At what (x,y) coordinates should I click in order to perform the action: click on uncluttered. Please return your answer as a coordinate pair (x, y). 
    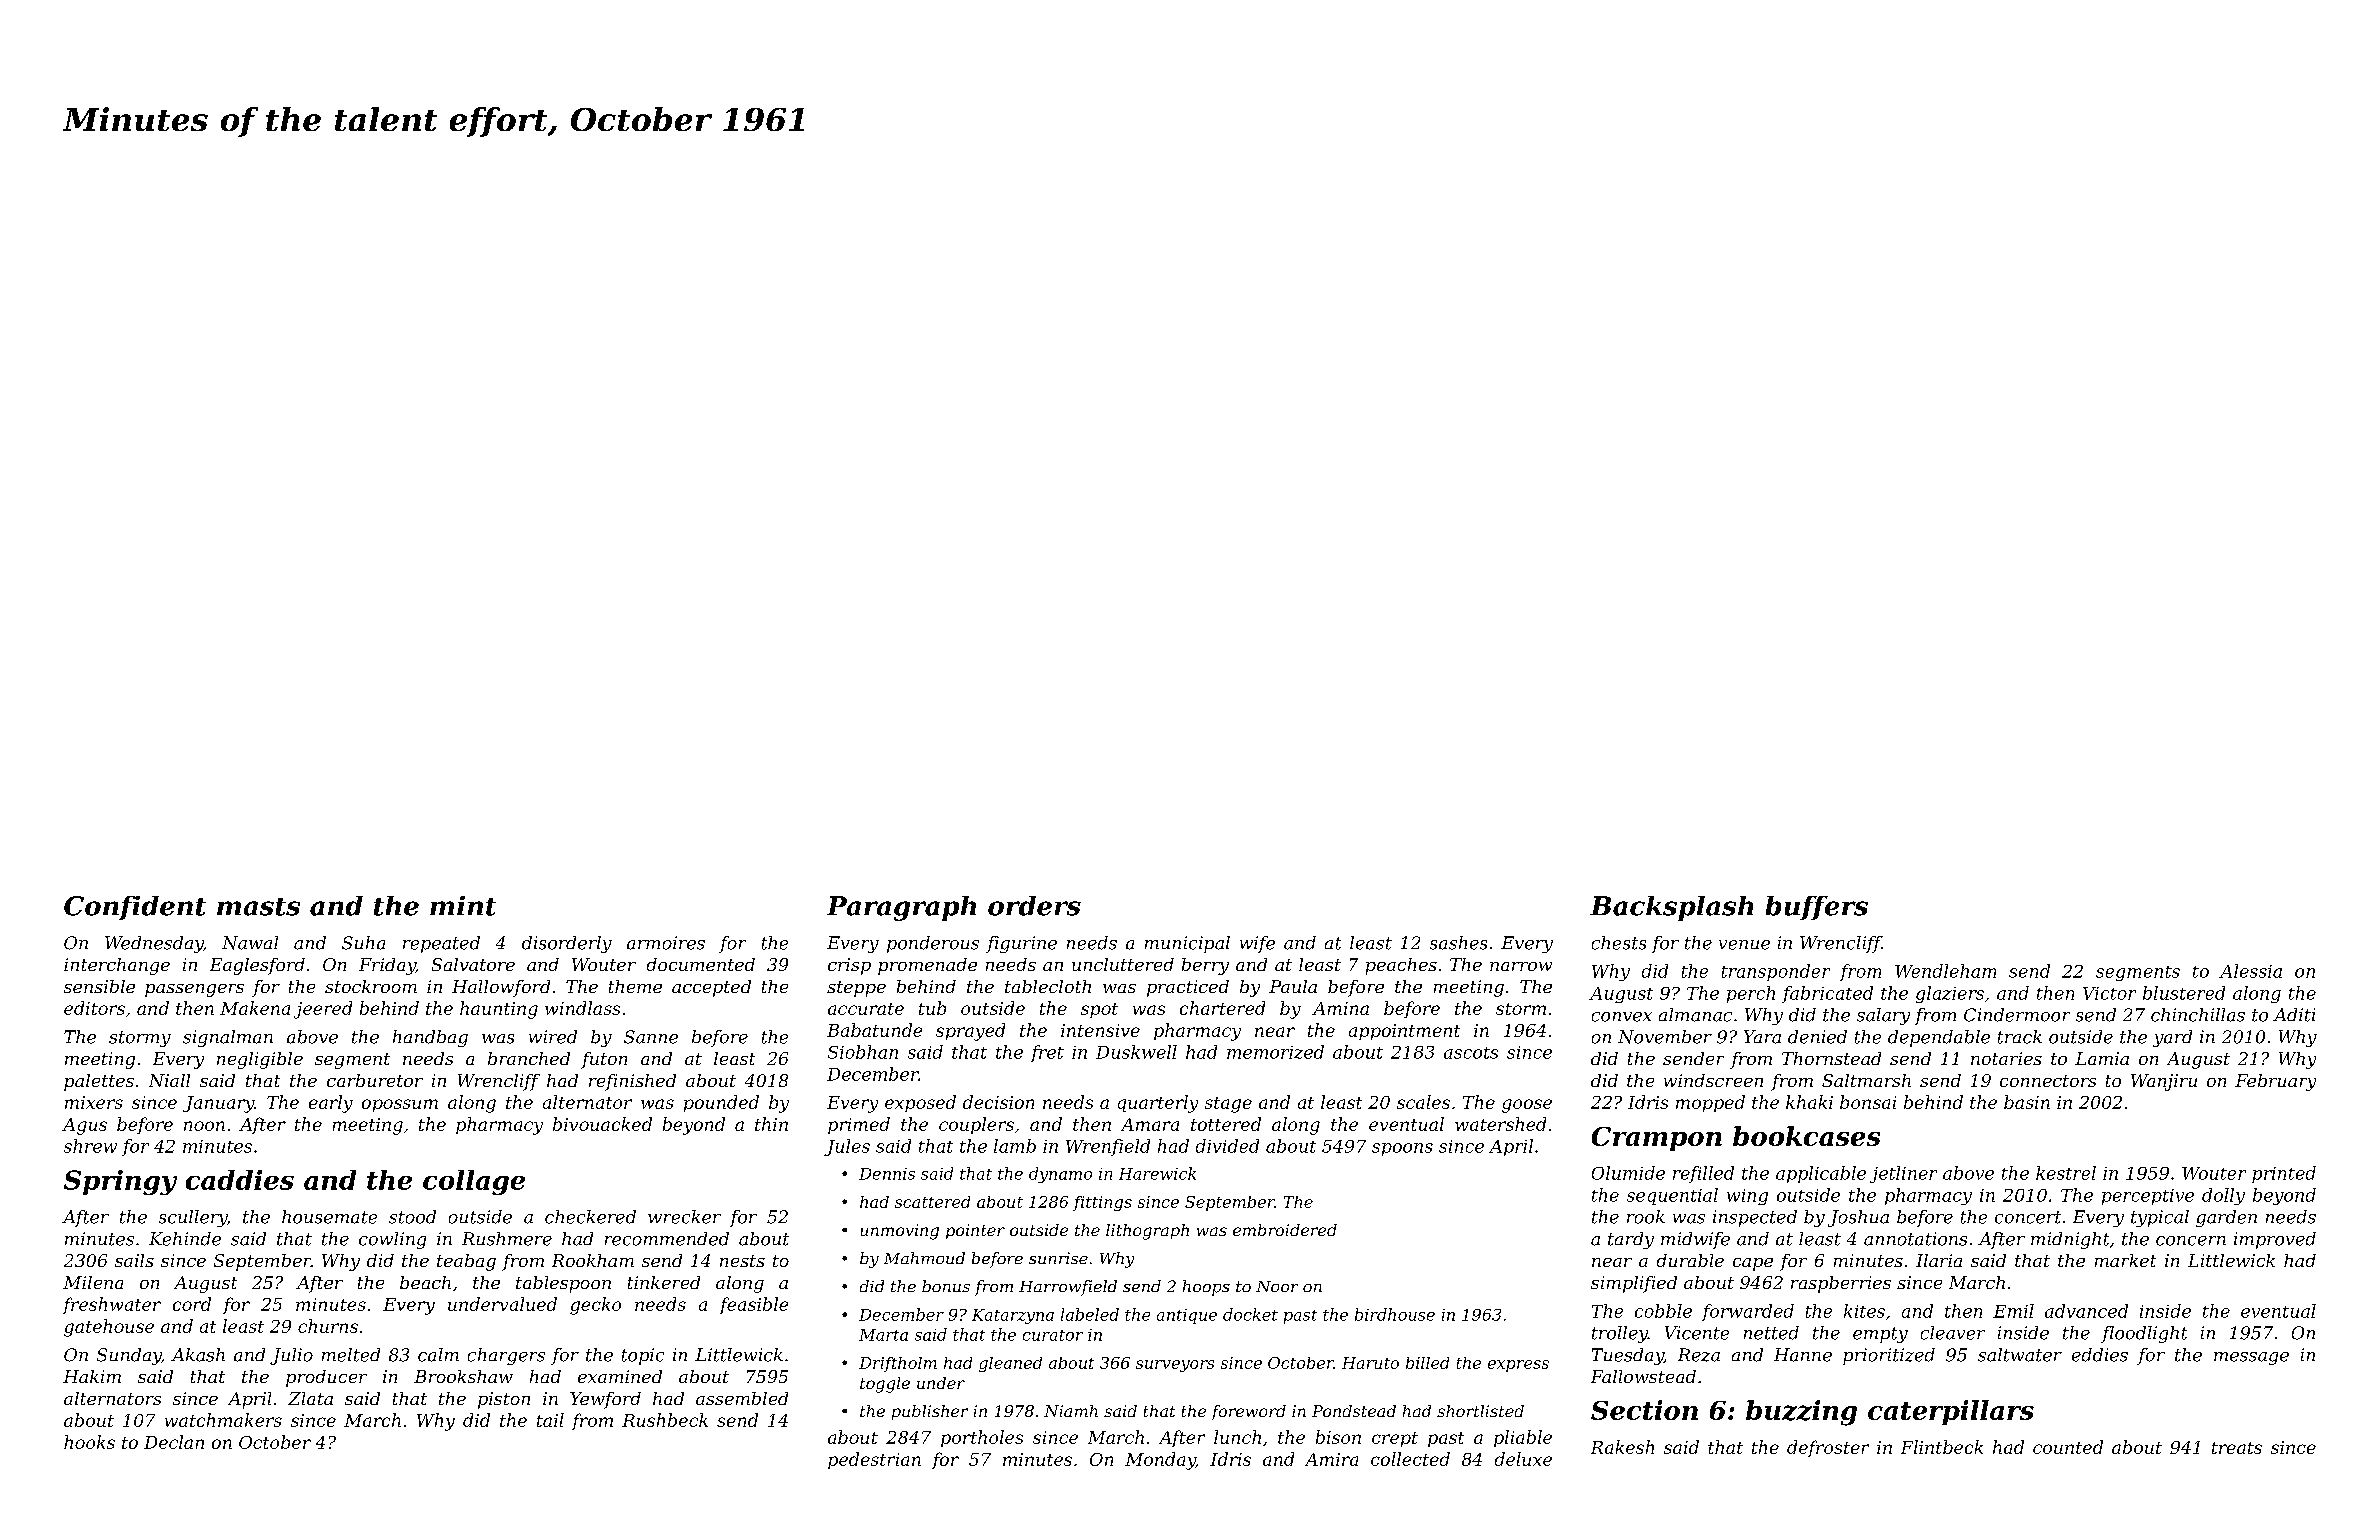
    Looking at the image, I should click on (1123, 964).
